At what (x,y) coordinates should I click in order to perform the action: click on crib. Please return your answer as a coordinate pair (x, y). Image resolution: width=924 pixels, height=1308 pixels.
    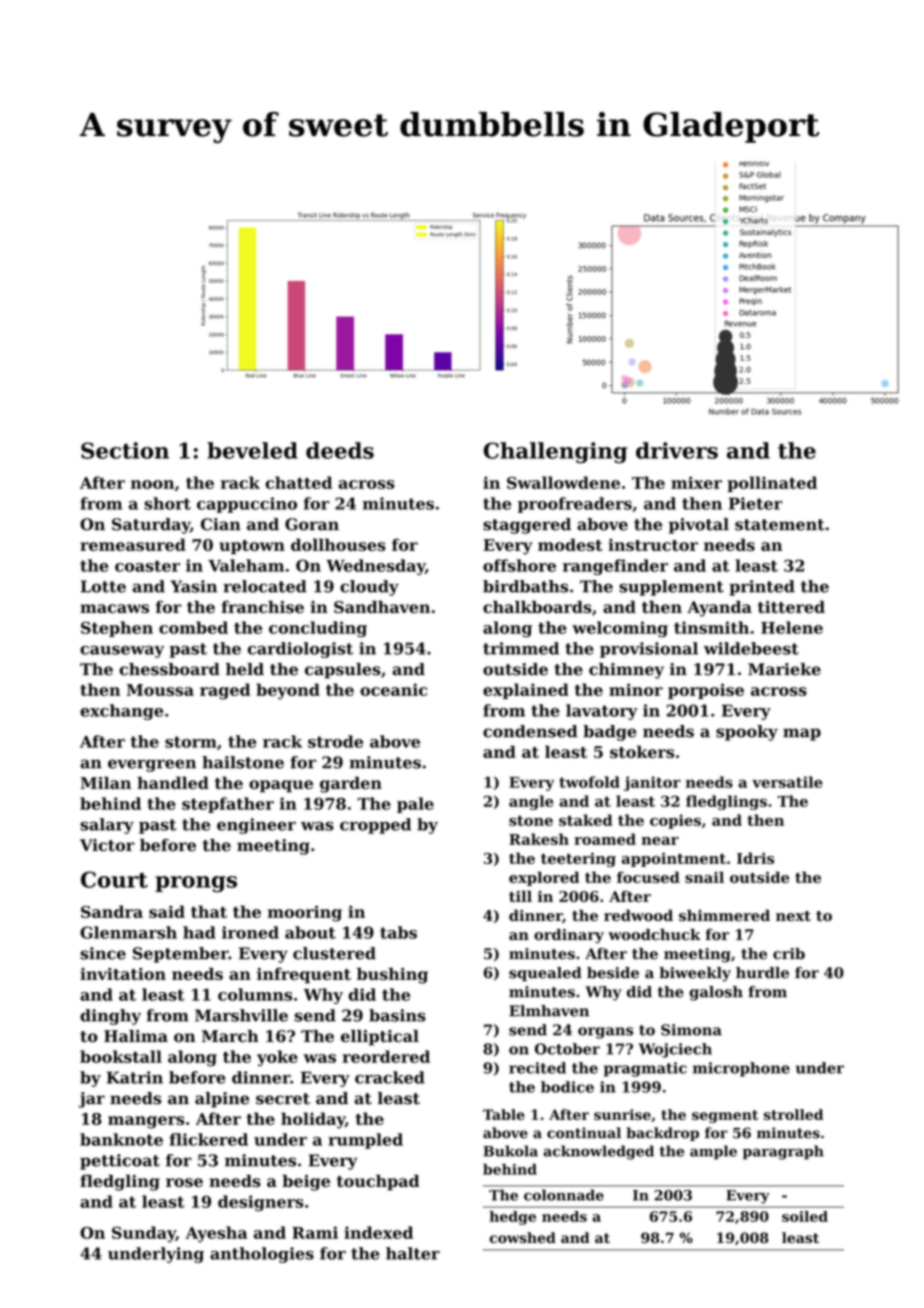
    Looking at the image, I should click on (789, 954).
